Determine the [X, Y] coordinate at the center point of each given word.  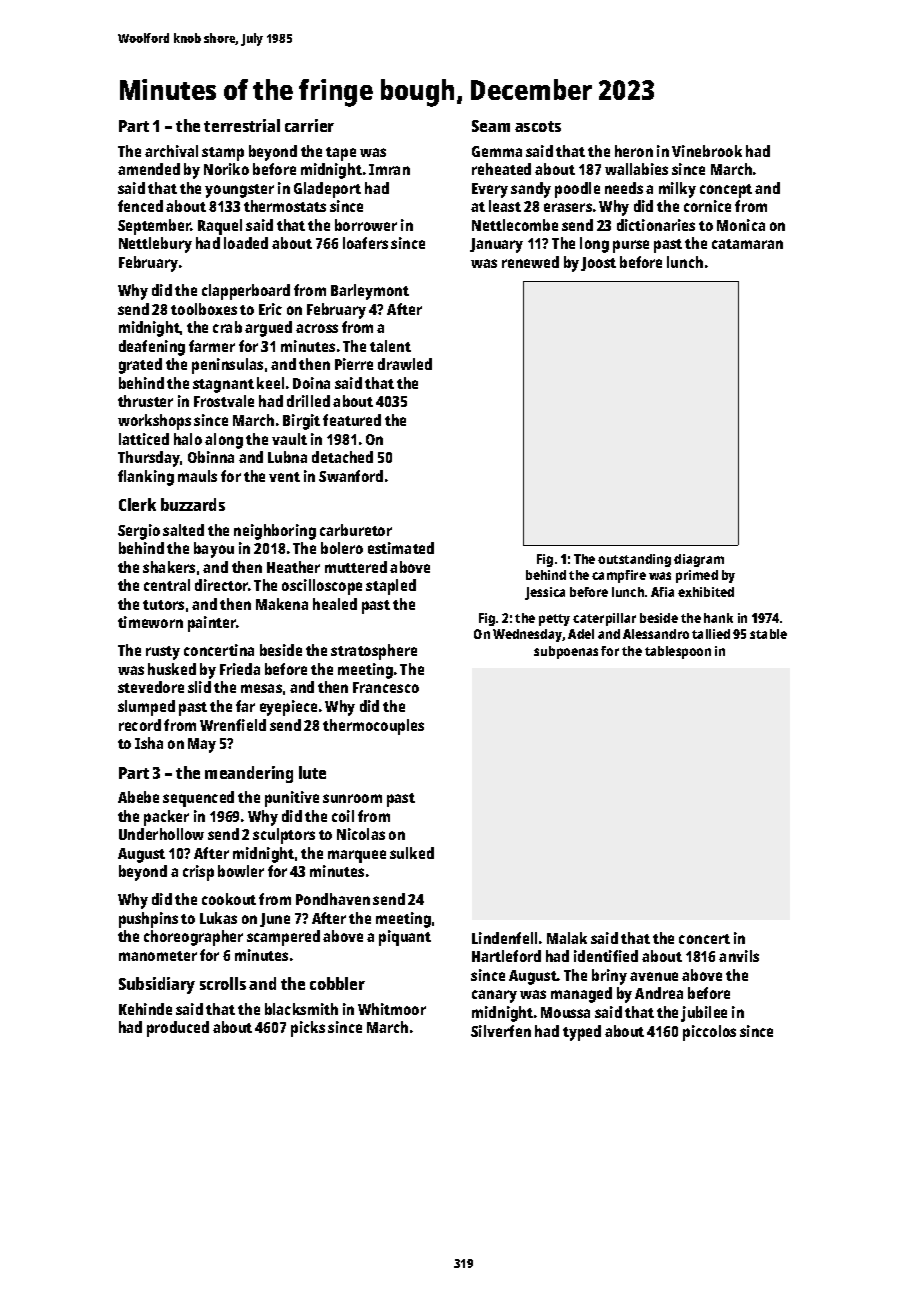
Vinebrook [707, 151]
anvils [739, 956]
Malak [567, 938]
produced [178, 1029]
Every [490, 190]
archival [171, 151]
